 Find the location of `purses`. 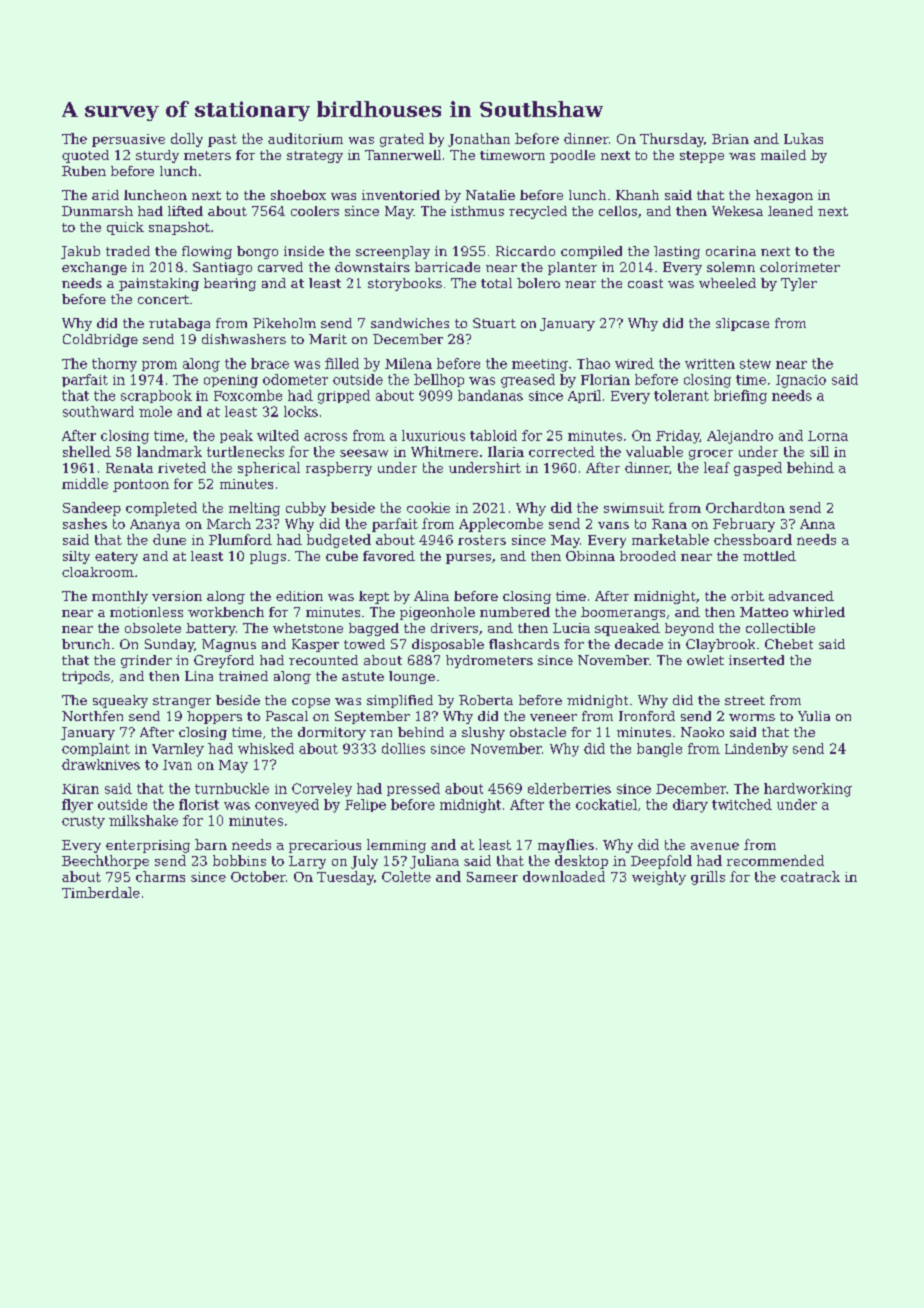

purses is located at coordinates (468, 559).
